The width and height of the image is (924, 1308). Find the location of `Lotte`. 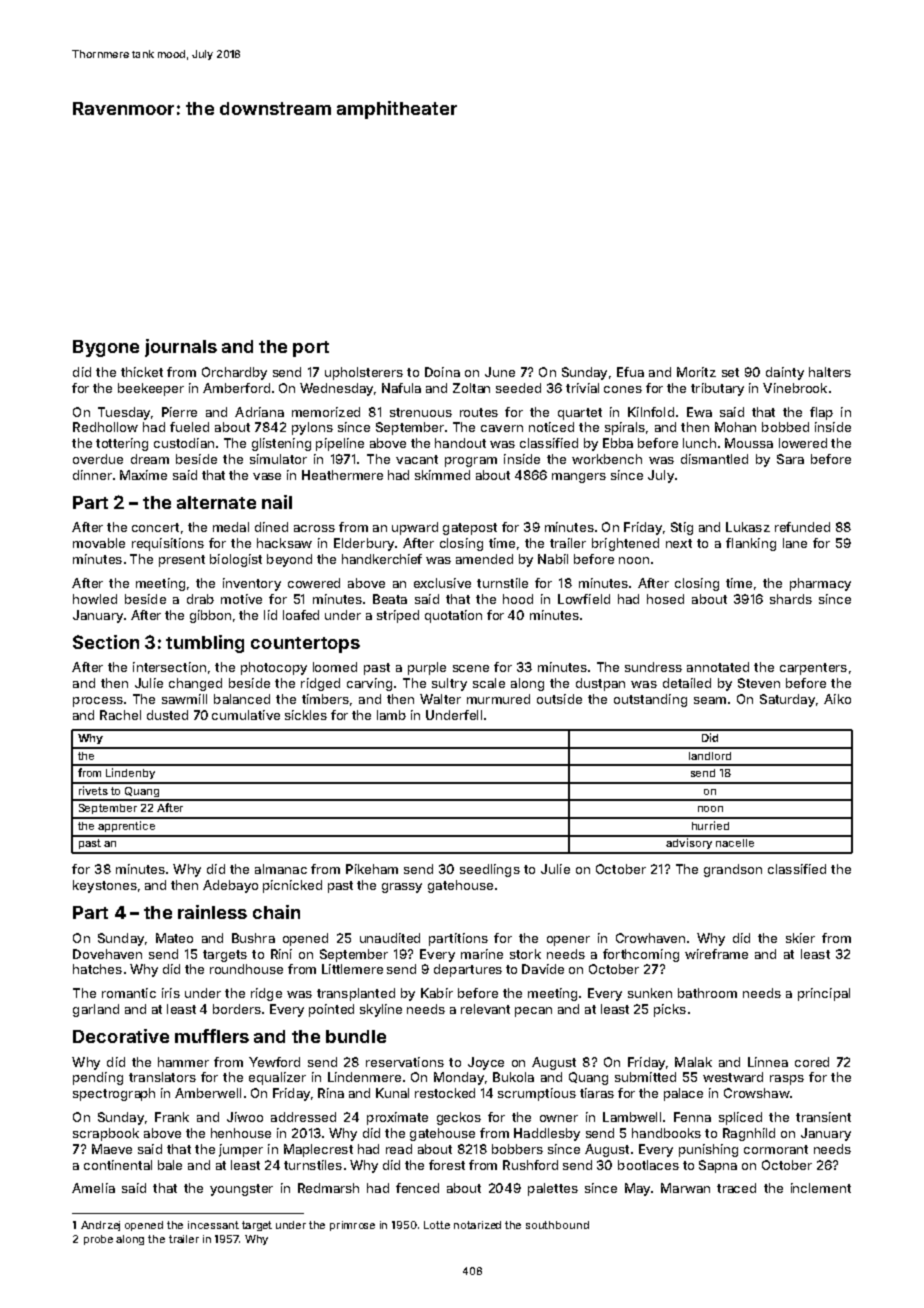

Lotte is located at coordinates (437, 1225).
